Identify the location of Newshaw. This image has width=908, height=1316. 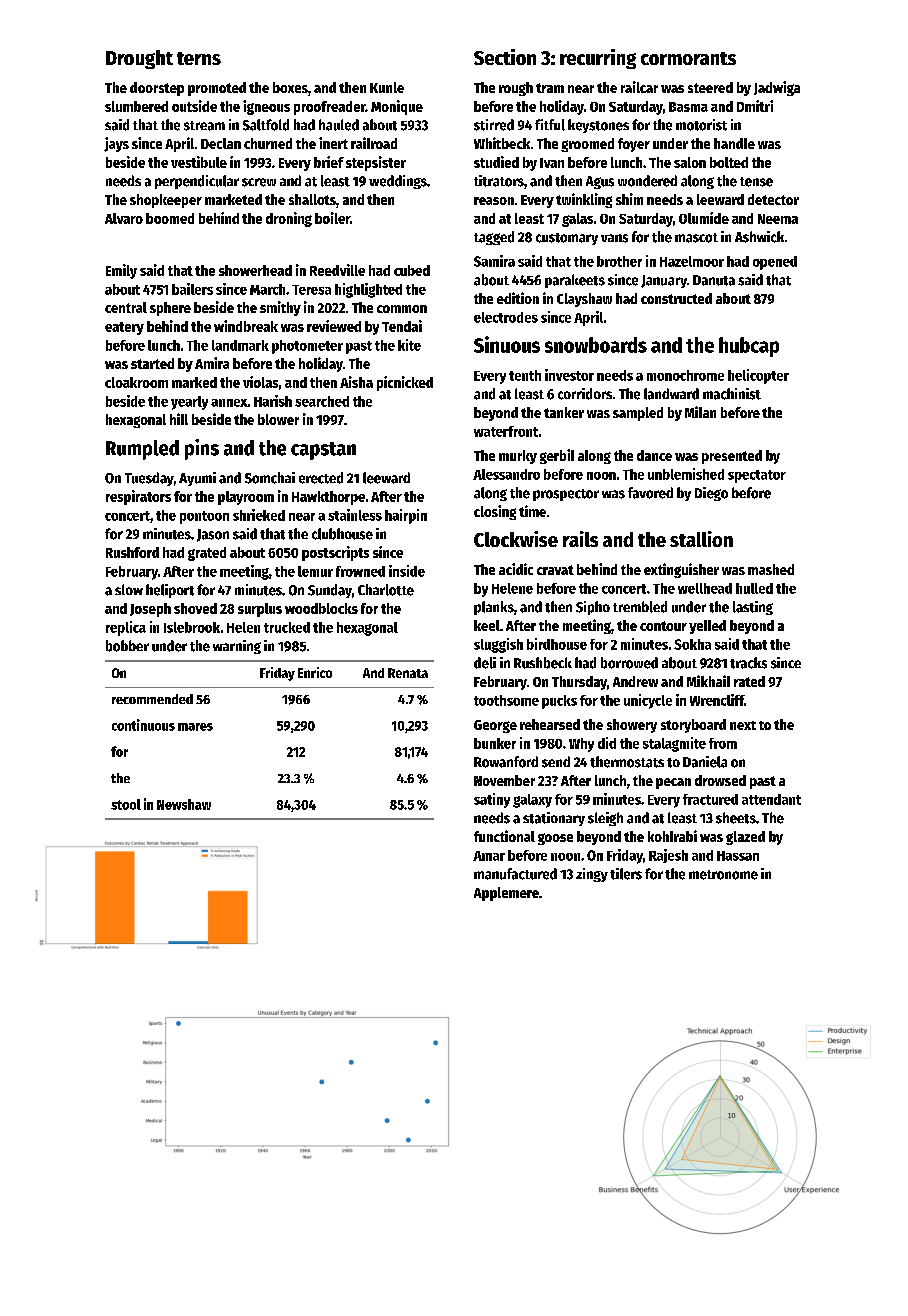
(184, 804).
